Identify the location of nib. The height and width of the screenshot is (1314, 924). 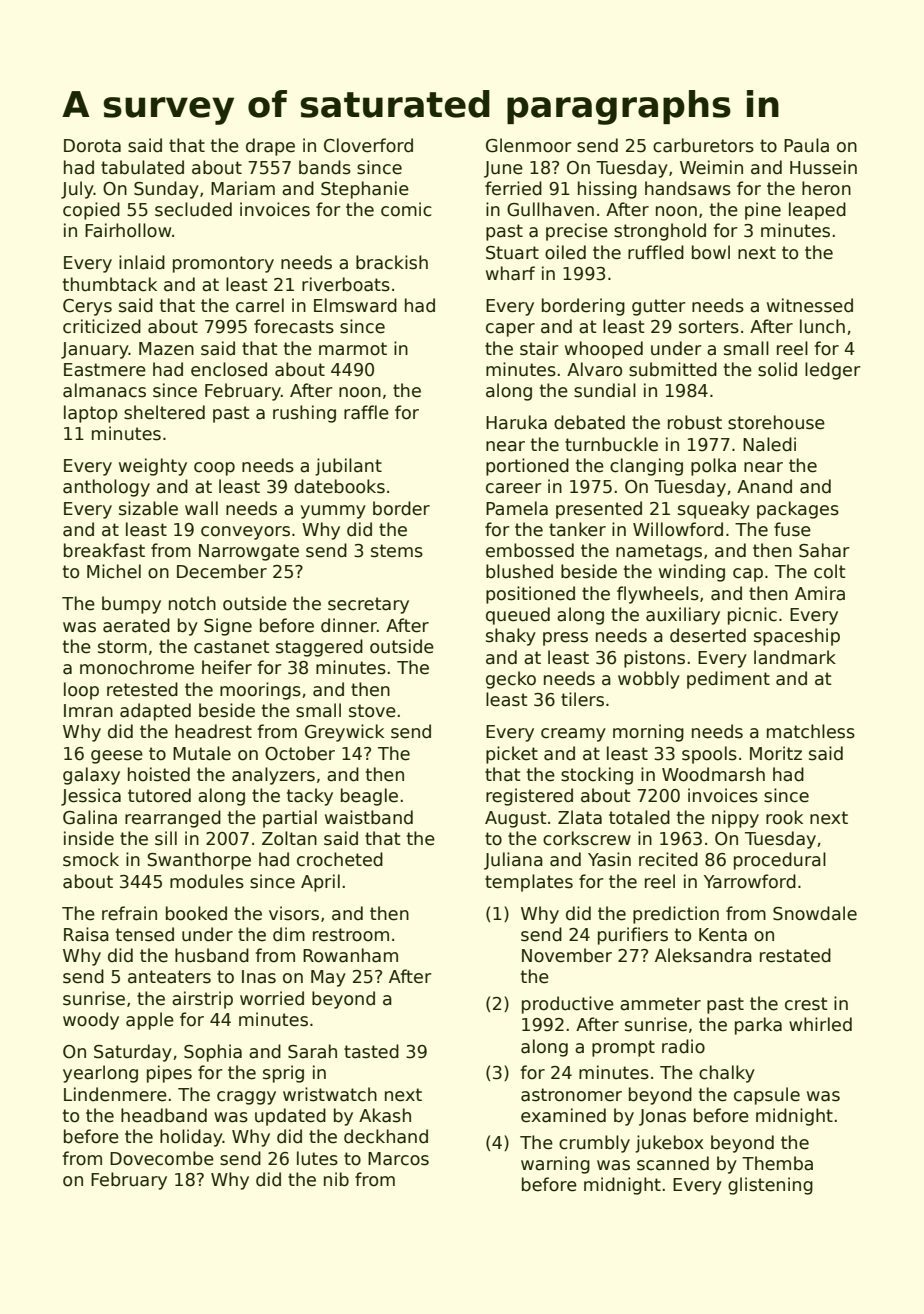
(336, 1179).
